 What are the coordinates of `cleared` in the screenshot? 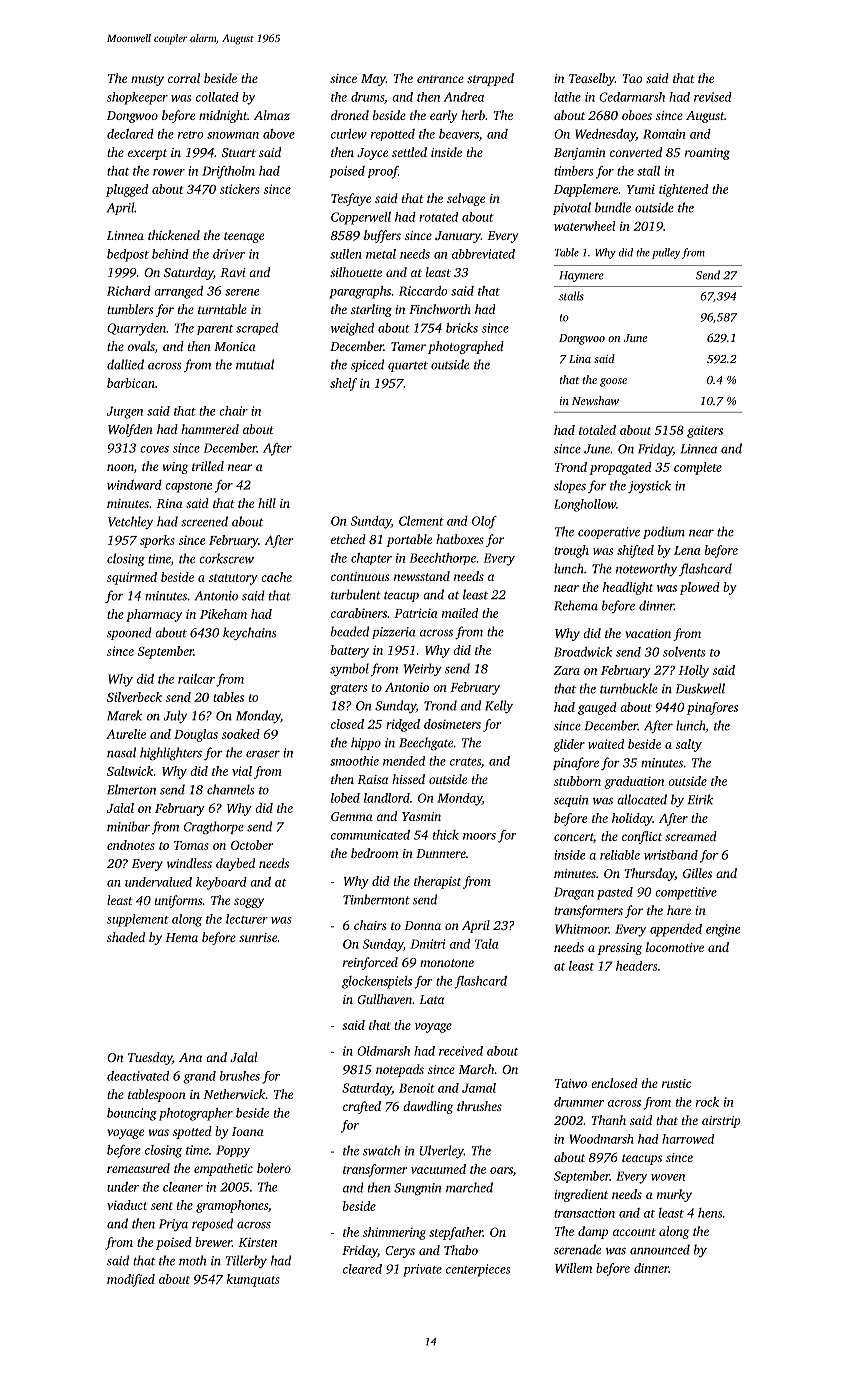 It's located at (362, 1269).
